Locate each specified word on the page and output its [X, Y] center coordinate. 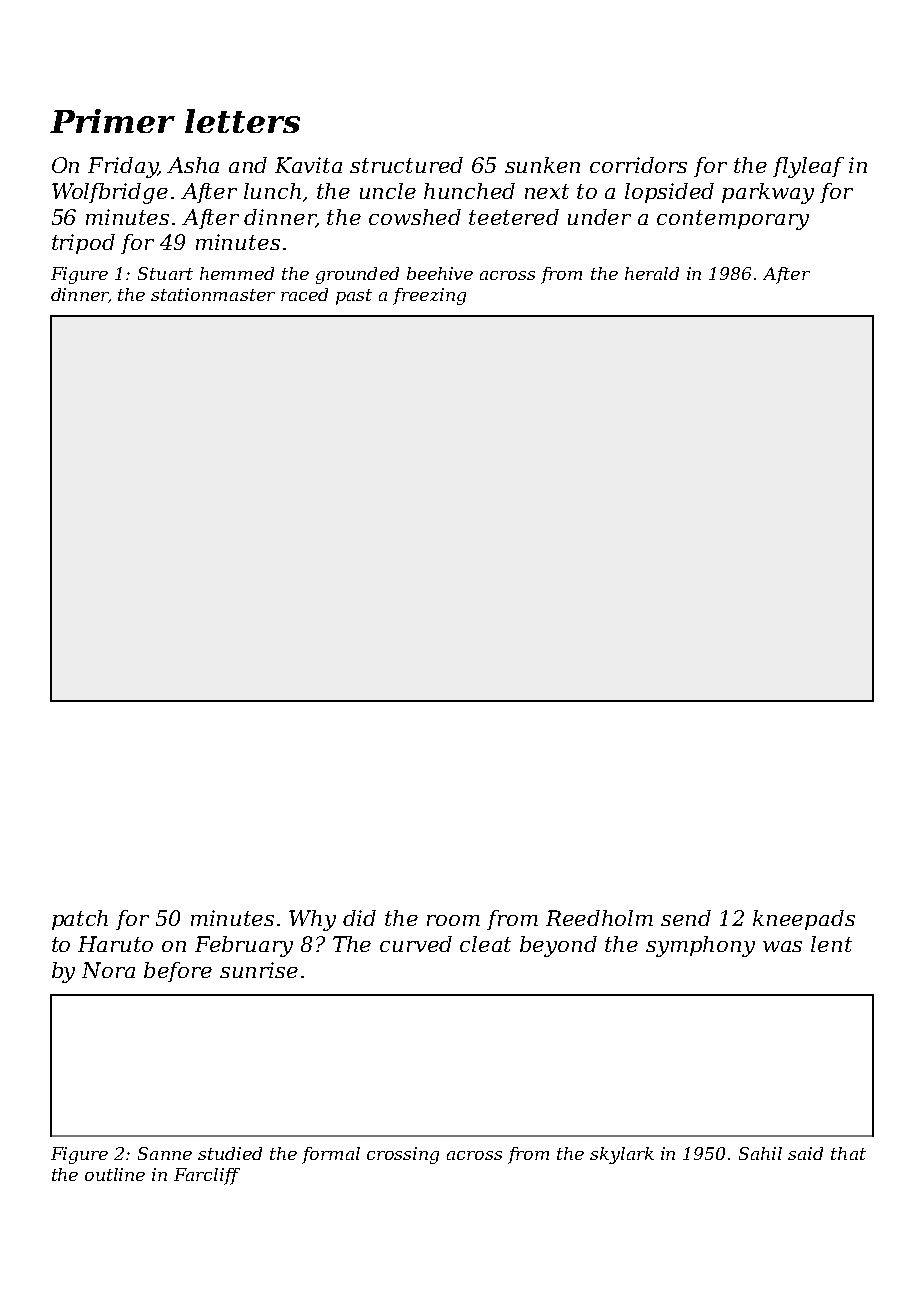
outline [115, 1174]
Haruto [115, 944]
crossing [403, 1155]
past [354, 297]
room [453, 920]
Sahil [760, 1153]
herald [652, 273]
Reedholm [599, 918]
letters [242, 121]
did [359, 918]
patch [80, 920]
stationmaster [213, 294]
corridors [638, 165]
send [686, 918]
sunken [542, 165]
